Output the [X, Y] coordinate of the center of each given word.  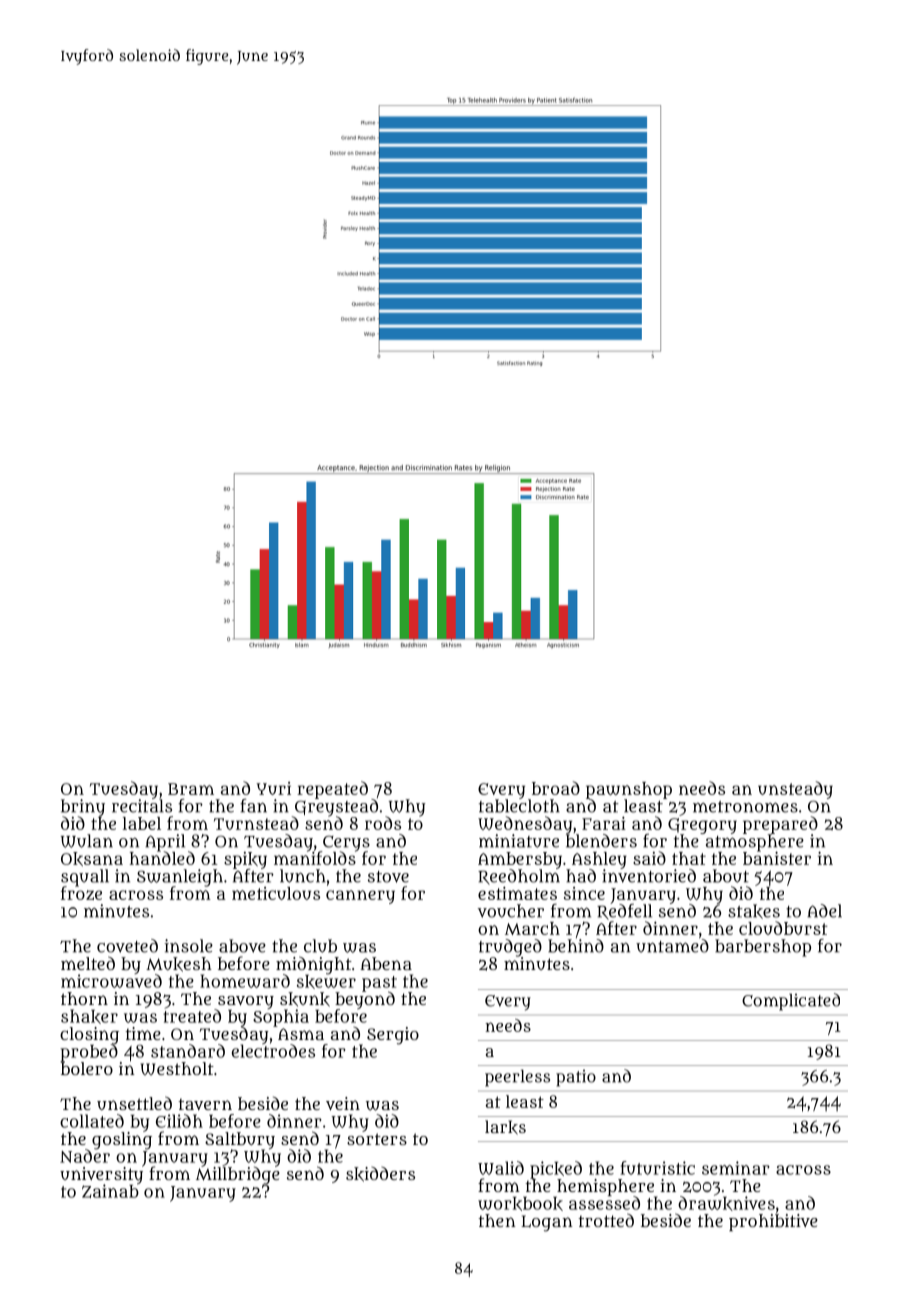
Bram [191, 789]
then [497, 1220]
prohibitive [773, 1222]
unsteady [795, 790]
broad [556, 788]
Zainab [110, 1191]
